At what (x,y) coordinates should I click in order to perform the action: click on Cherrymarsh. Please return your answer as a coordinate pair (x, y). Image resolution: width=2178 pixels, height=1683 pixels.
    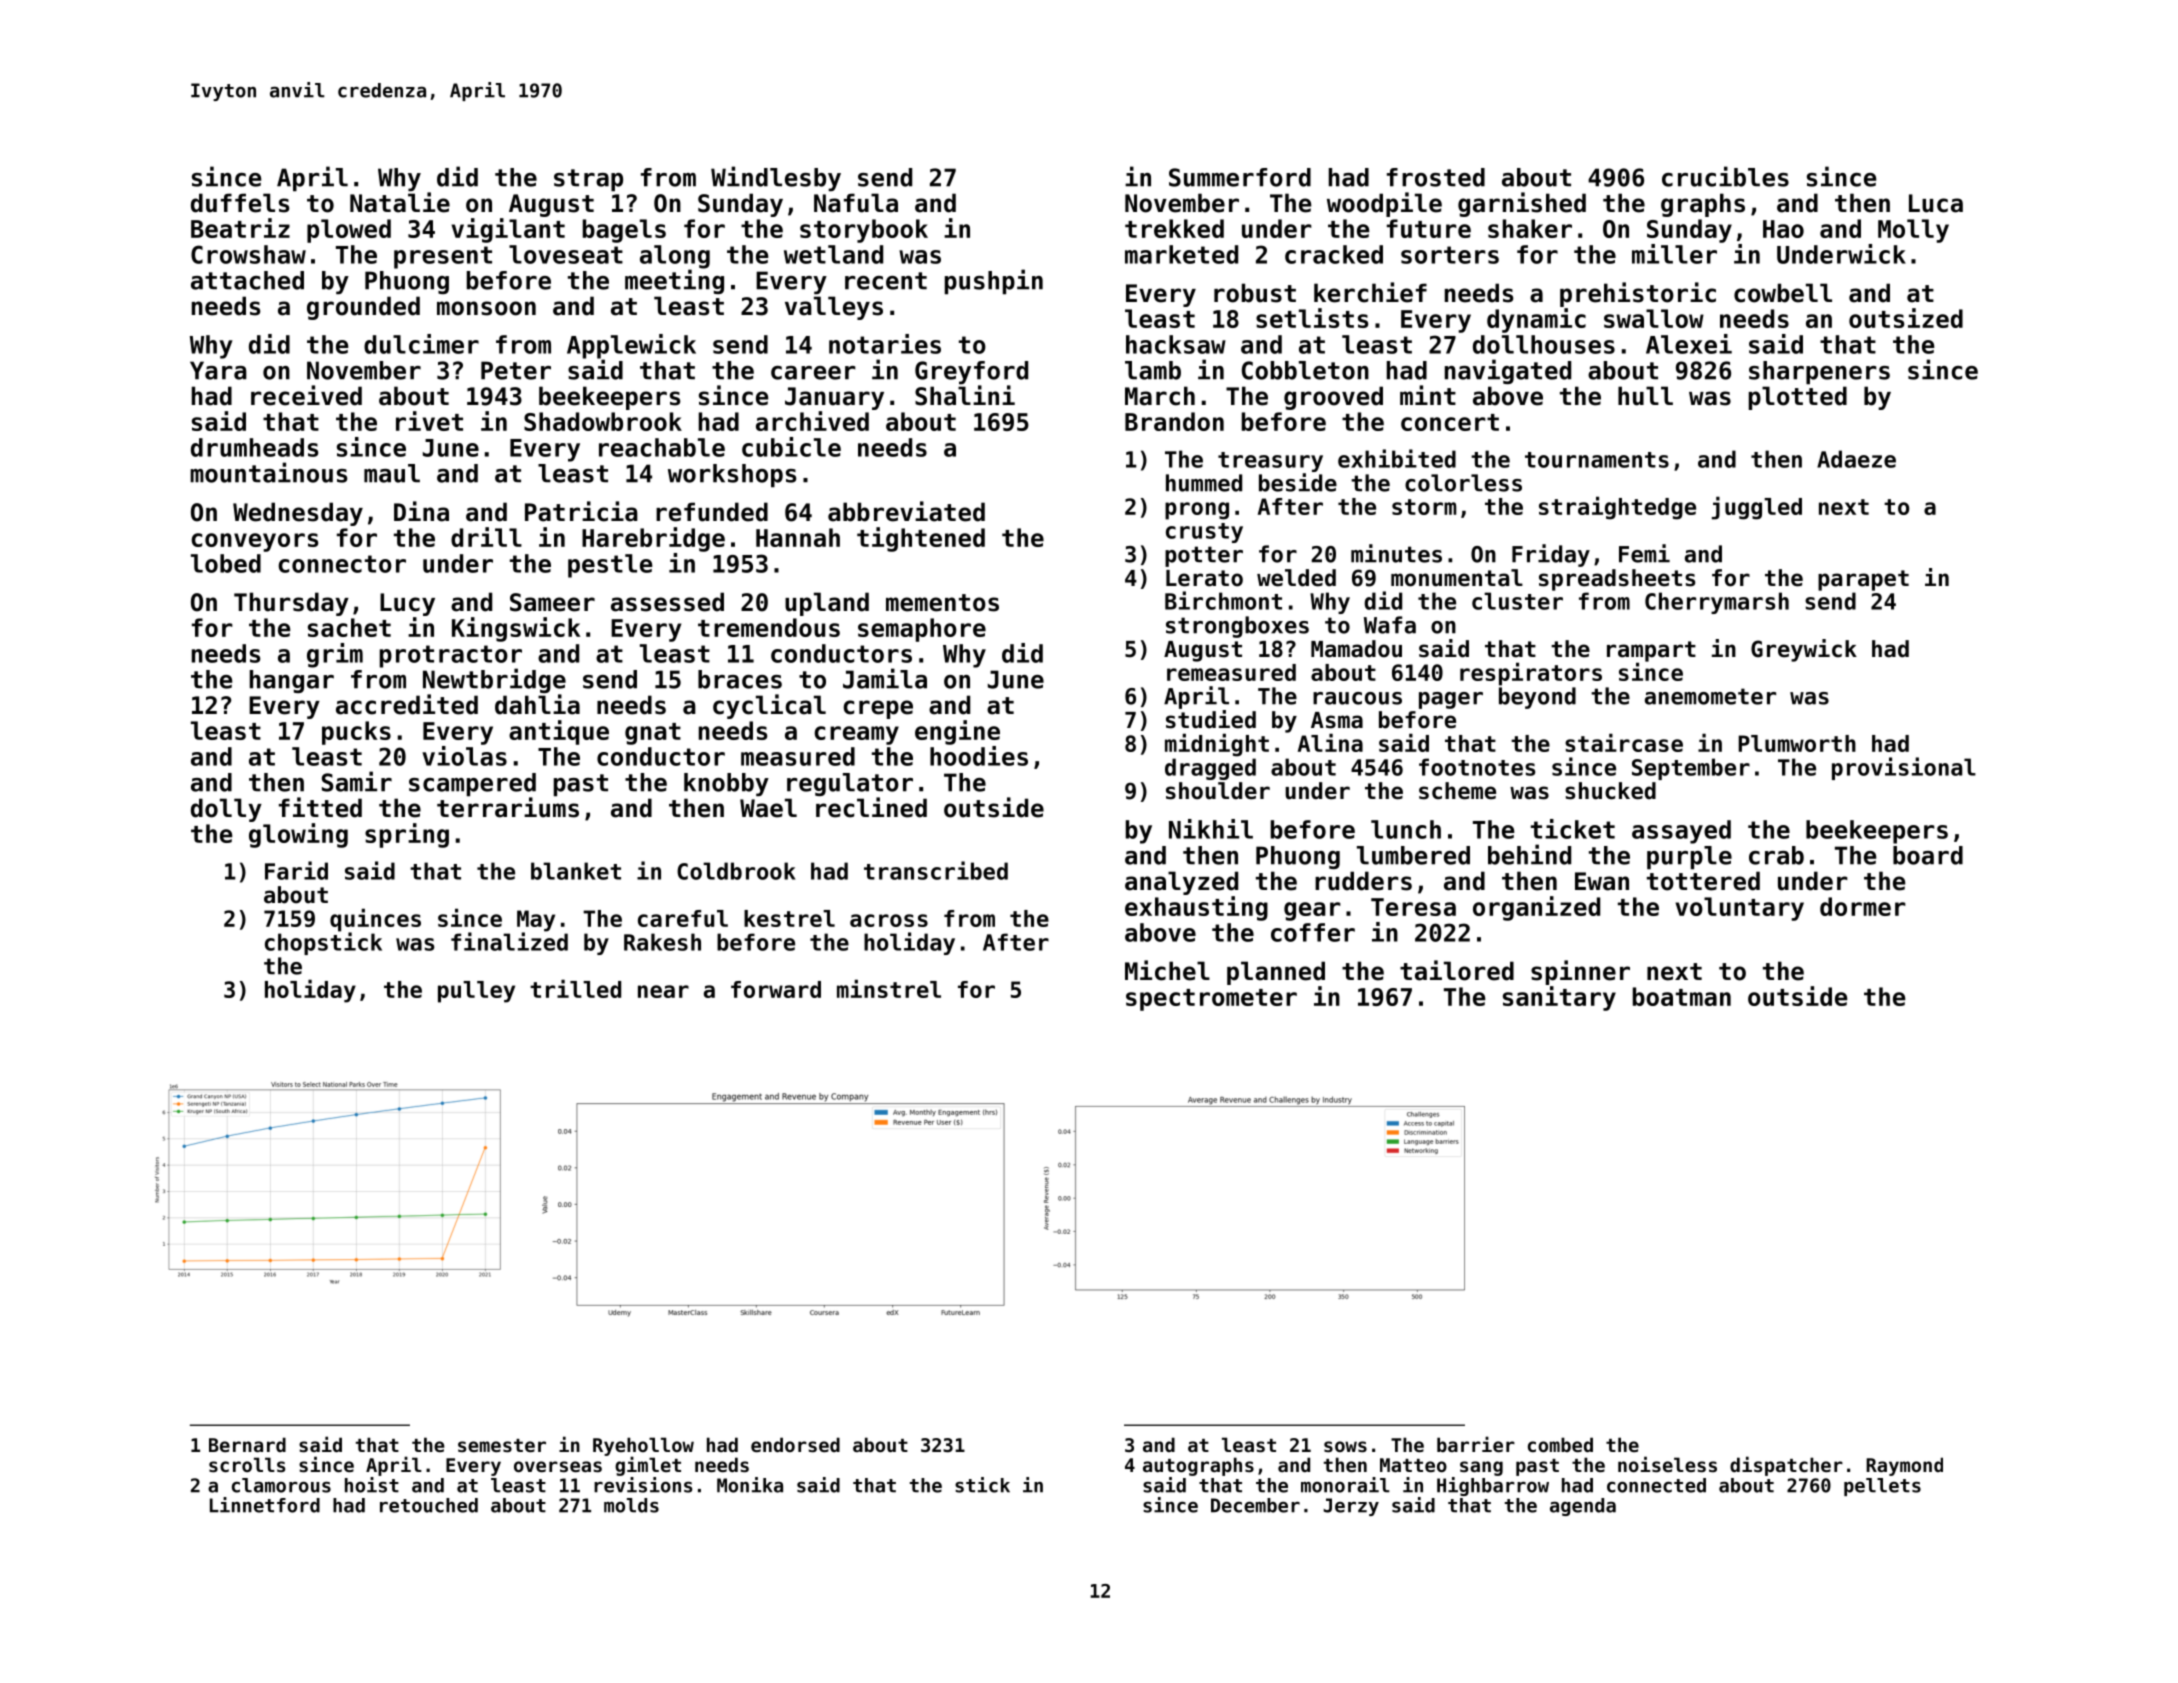
    Looking at the image, I should click on (1717, 603).
